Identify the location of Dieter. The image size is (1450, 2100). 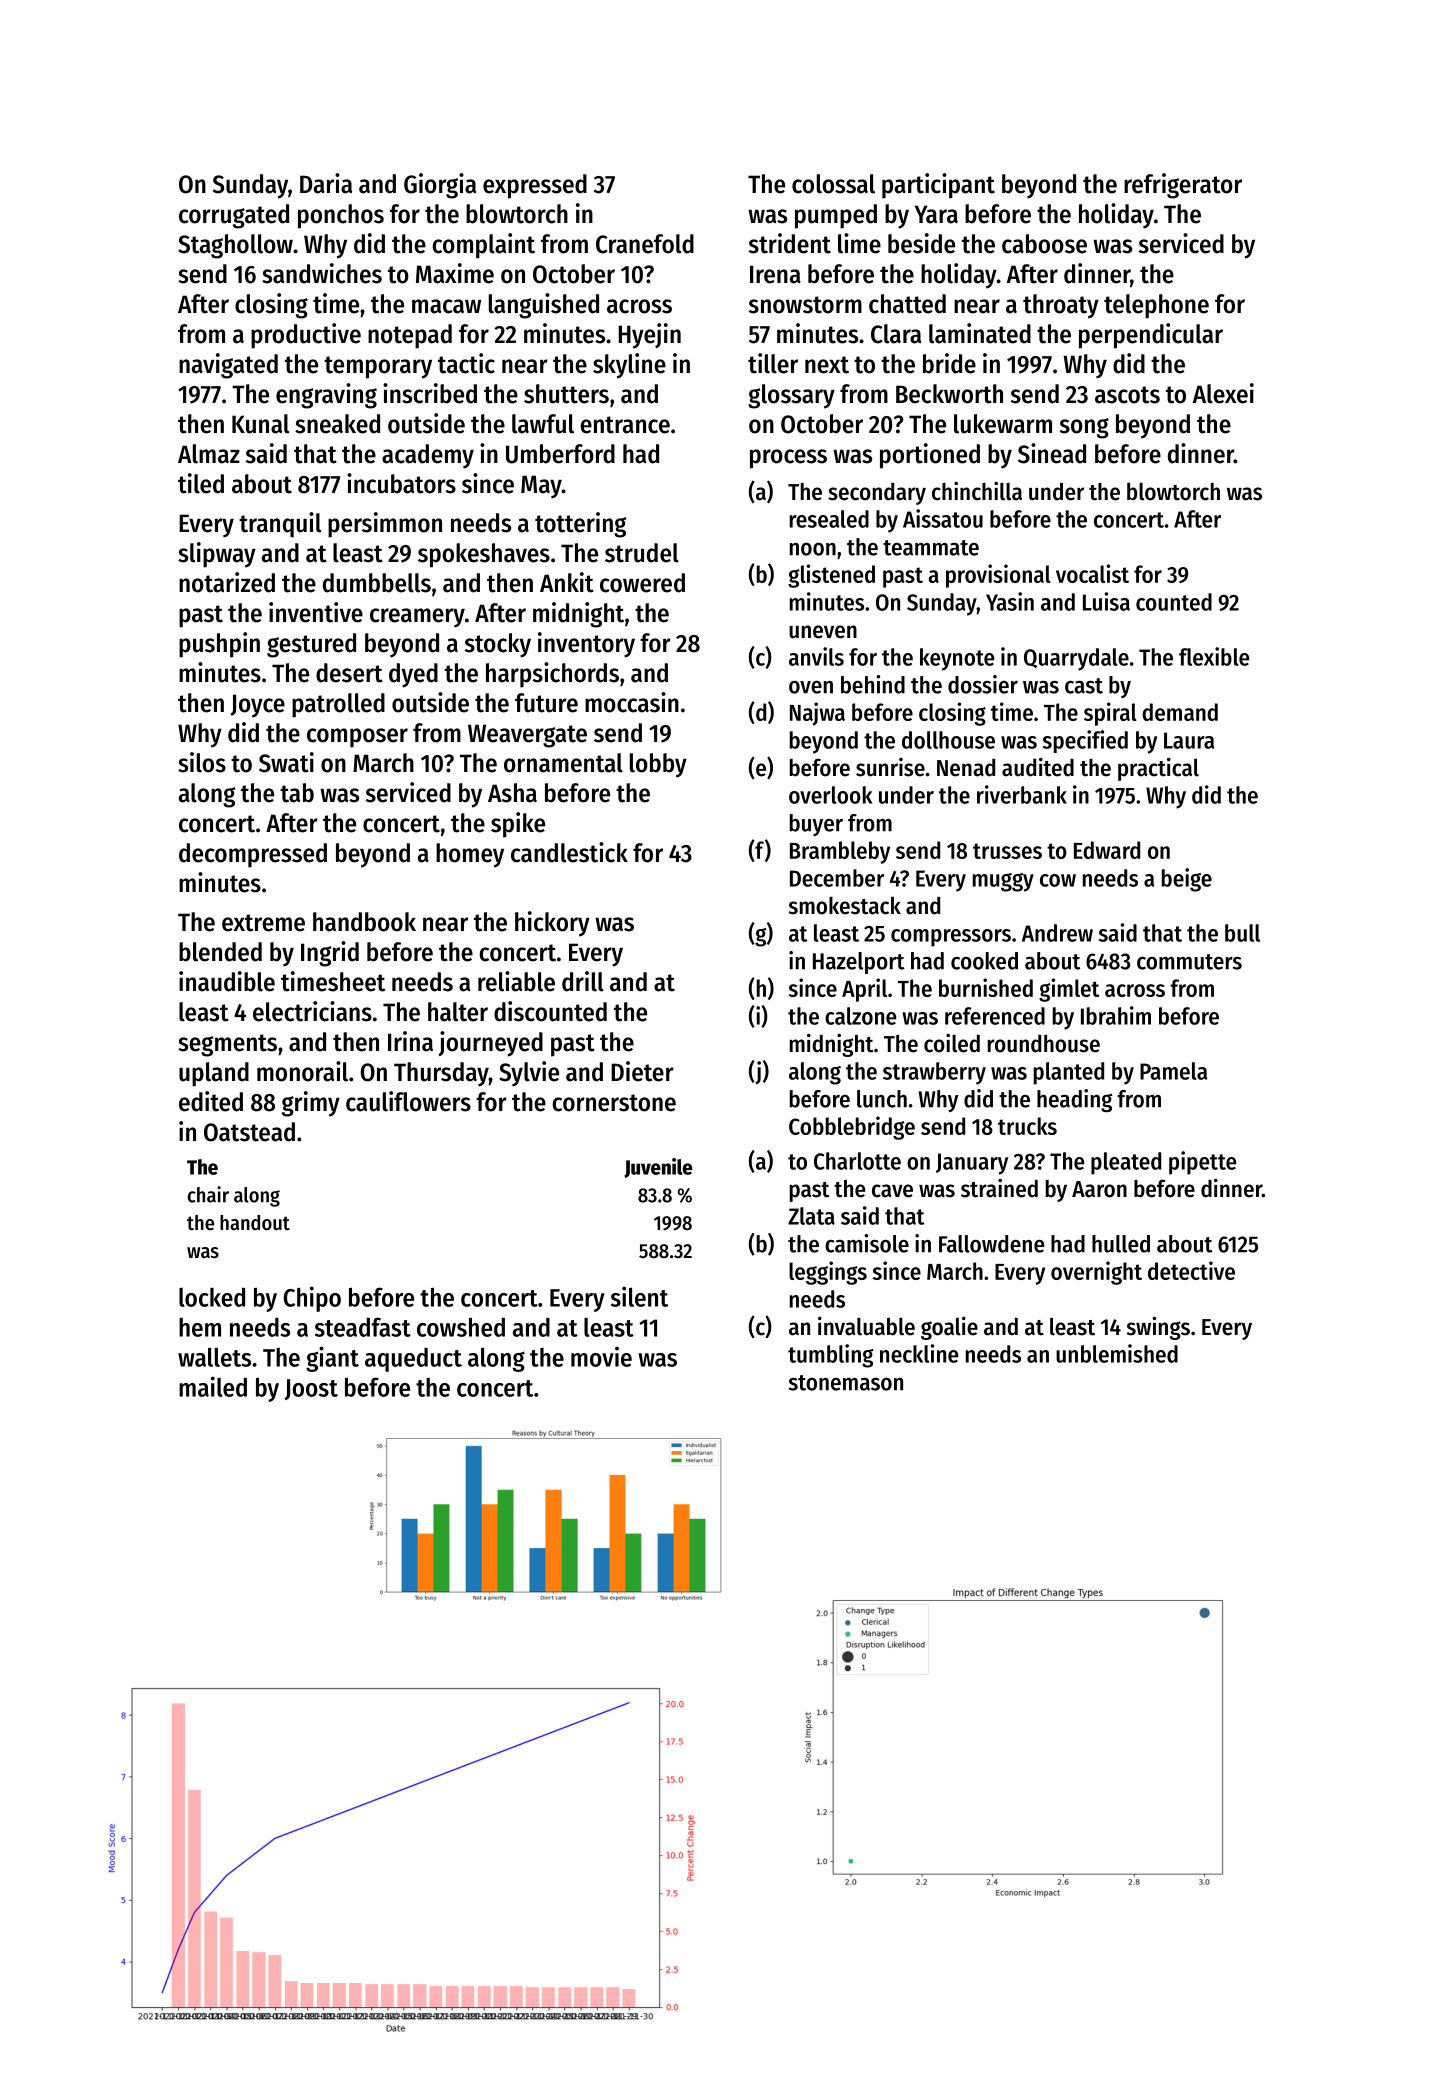
(642, 1071).
